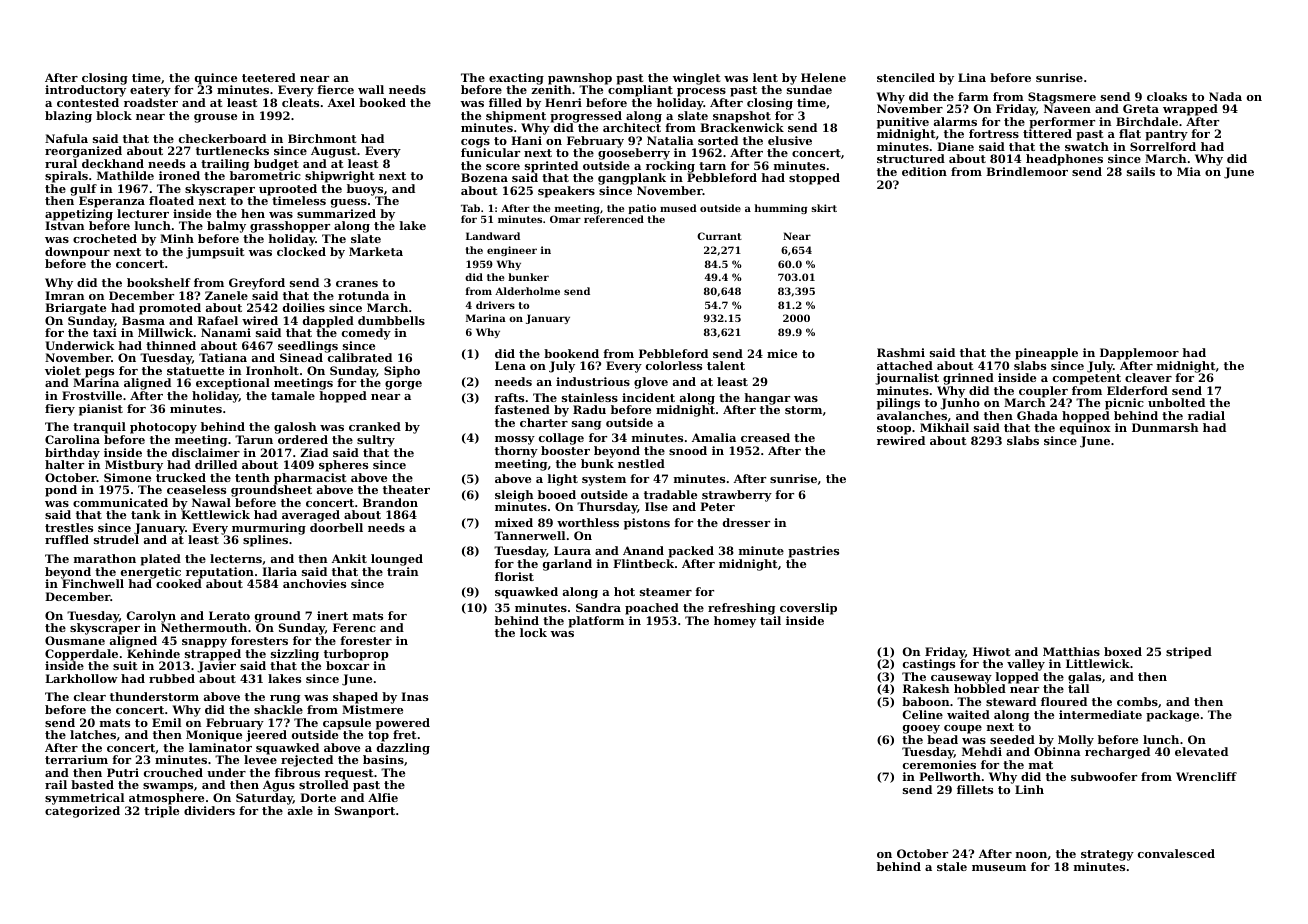 Image resolution: width=1308 pixels, height=924 pixels. I want to click on lecturer, so click(143, 213).
